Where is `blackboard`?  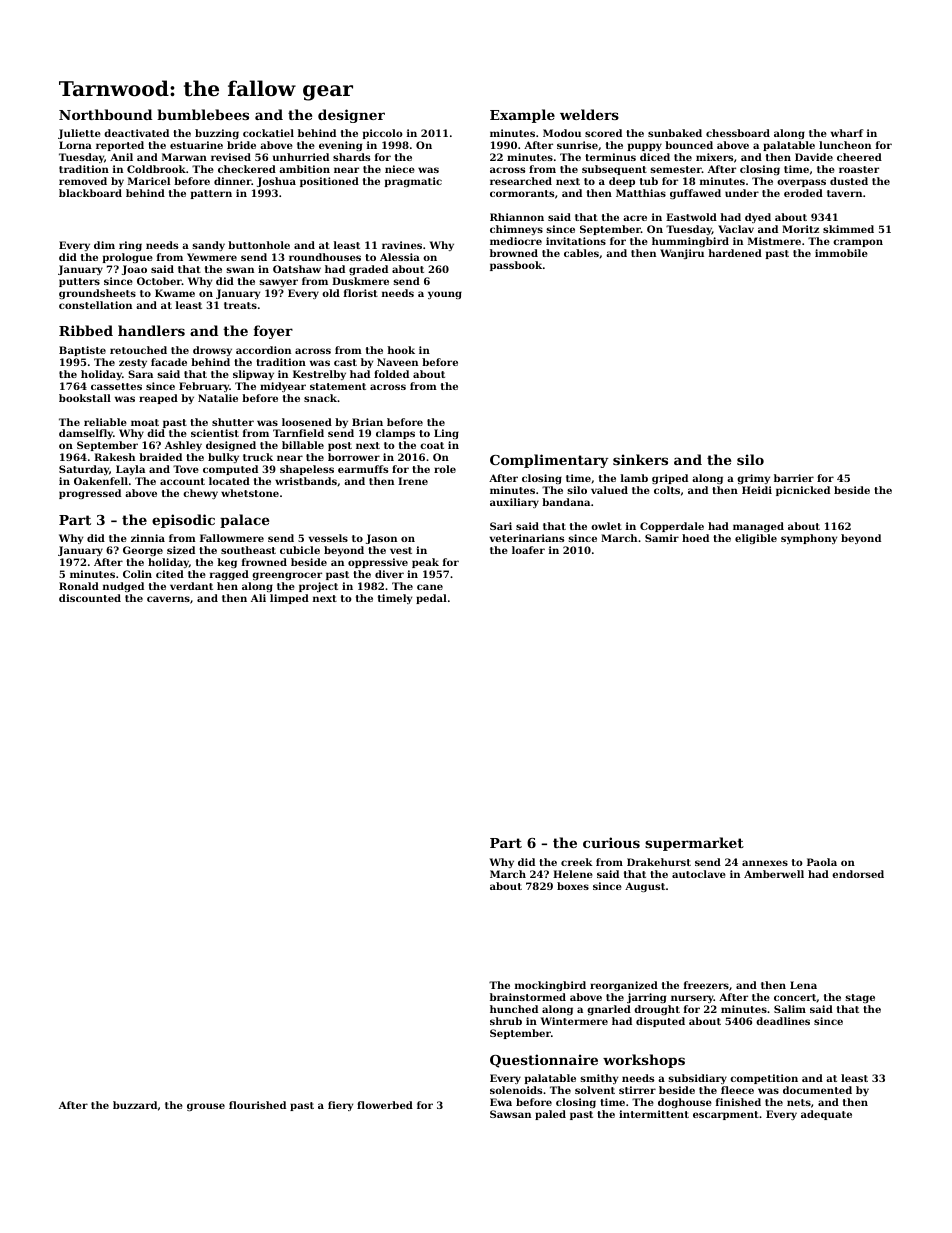 blackboard is located at coordinates (90, 193).
